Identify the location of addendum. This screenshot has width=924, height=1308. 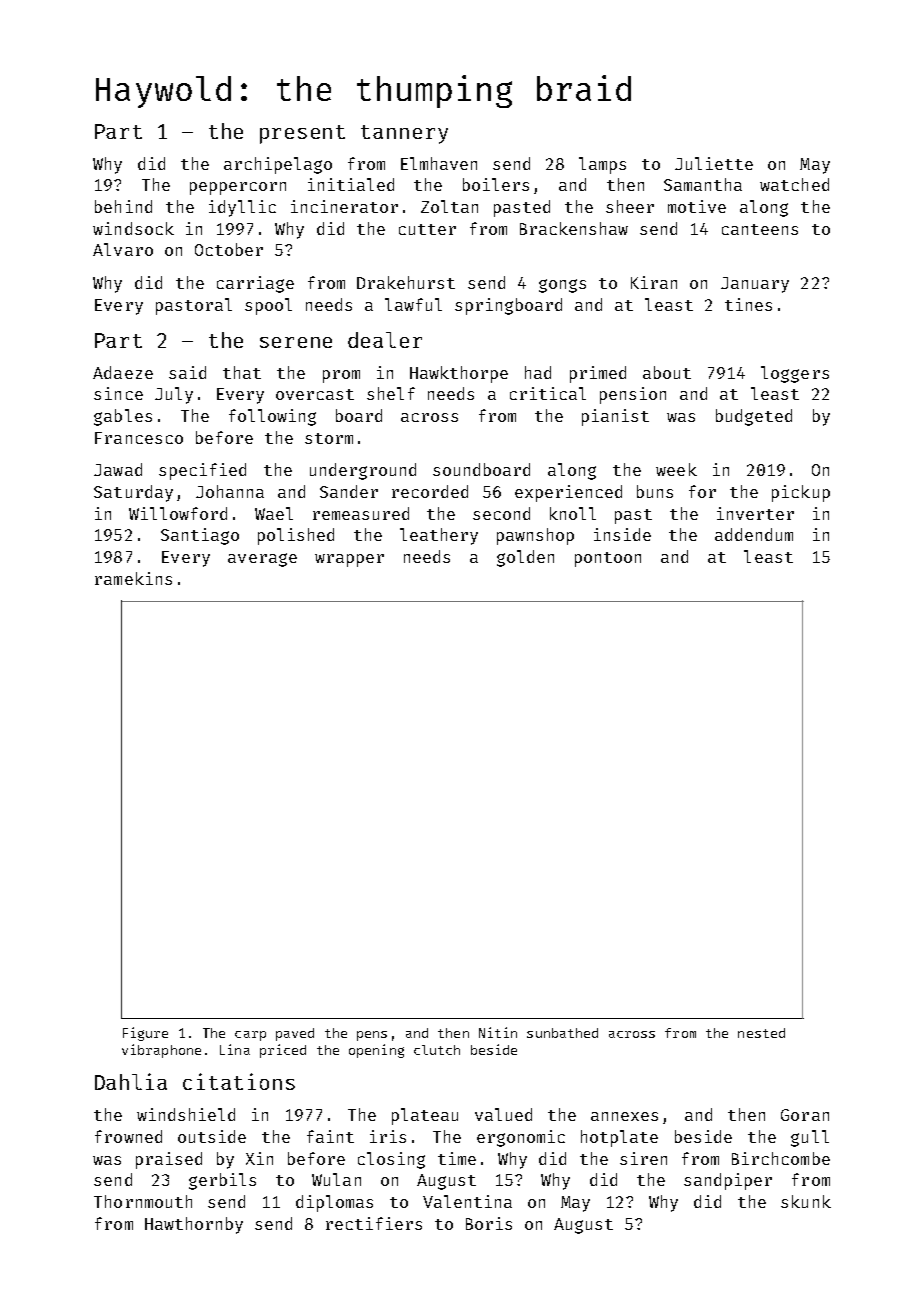
(754, 534).
